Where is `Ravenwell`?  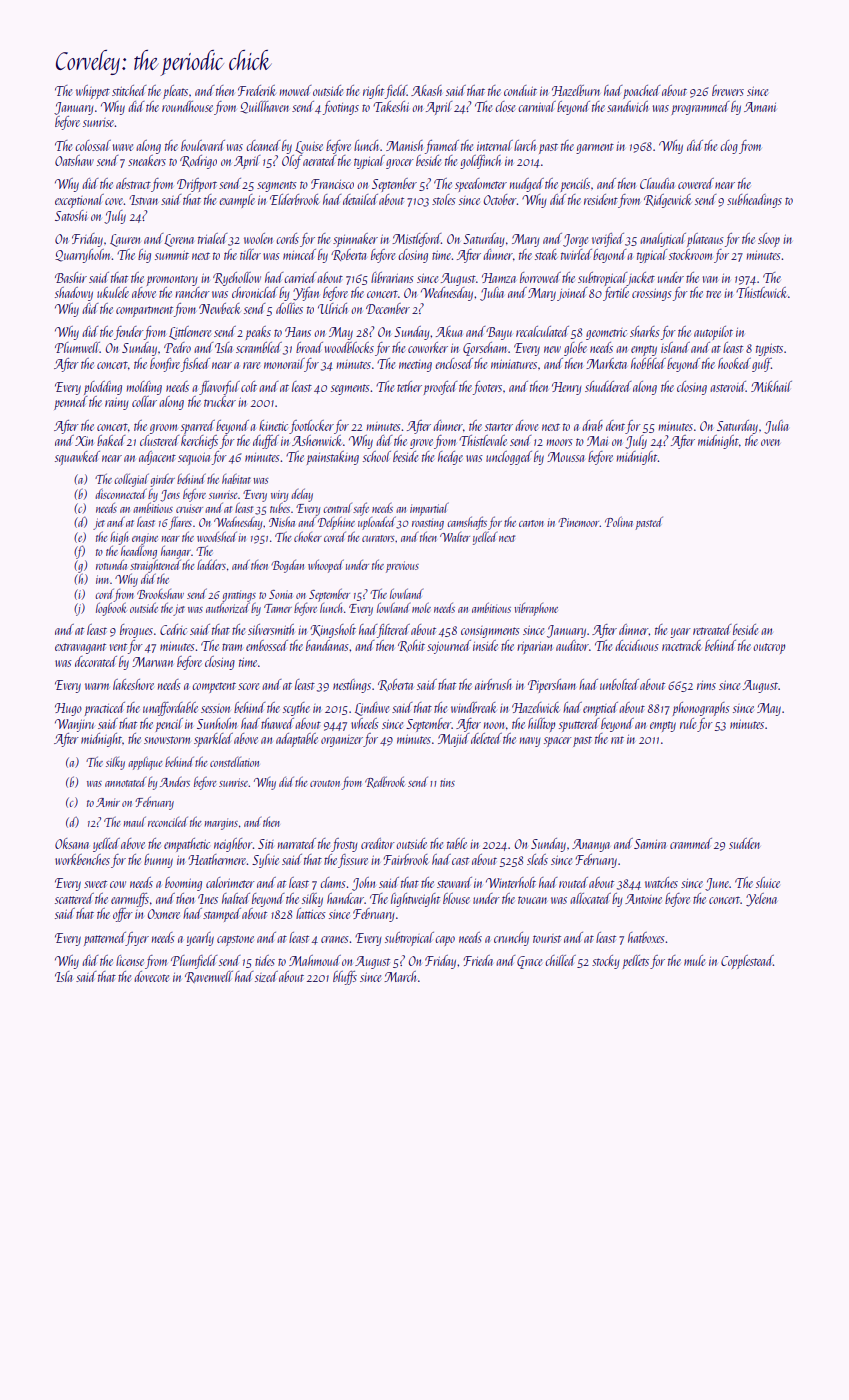 Ravenwell is located at coordinates (209, 977).
